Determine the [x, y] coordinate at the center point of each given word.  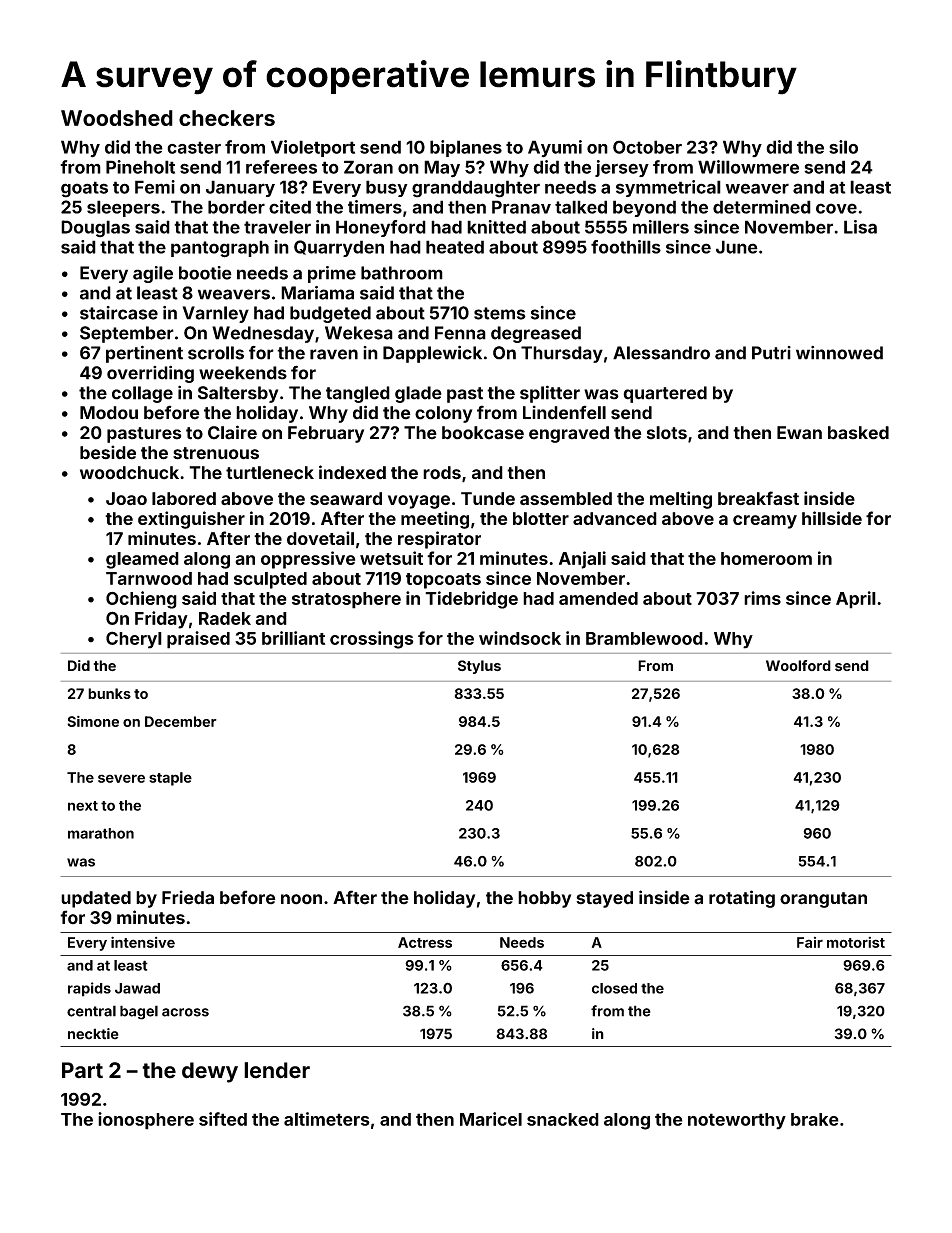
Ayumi [555, 149]
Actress [425, 942]
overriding [150, 374]
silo [843, 147]
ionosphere [146, 1121]
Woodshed [117, 118]
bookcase [483, 433]
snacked [563, 1119]
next [83, 806]
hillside [832, 518]
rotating [742, 899]
